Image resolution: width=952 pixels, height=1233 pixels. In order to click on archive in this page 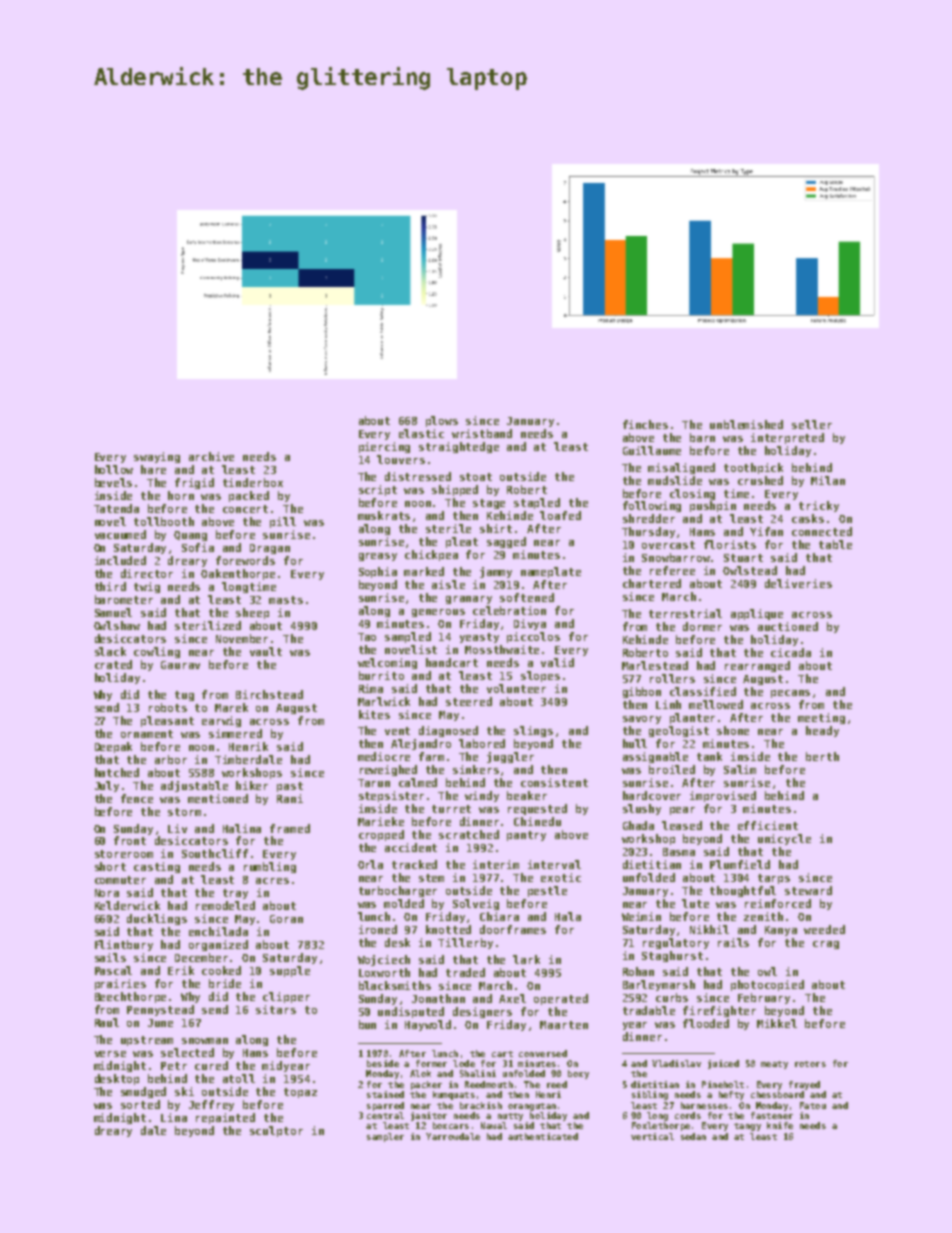, I will do `click(211, 456)`.
